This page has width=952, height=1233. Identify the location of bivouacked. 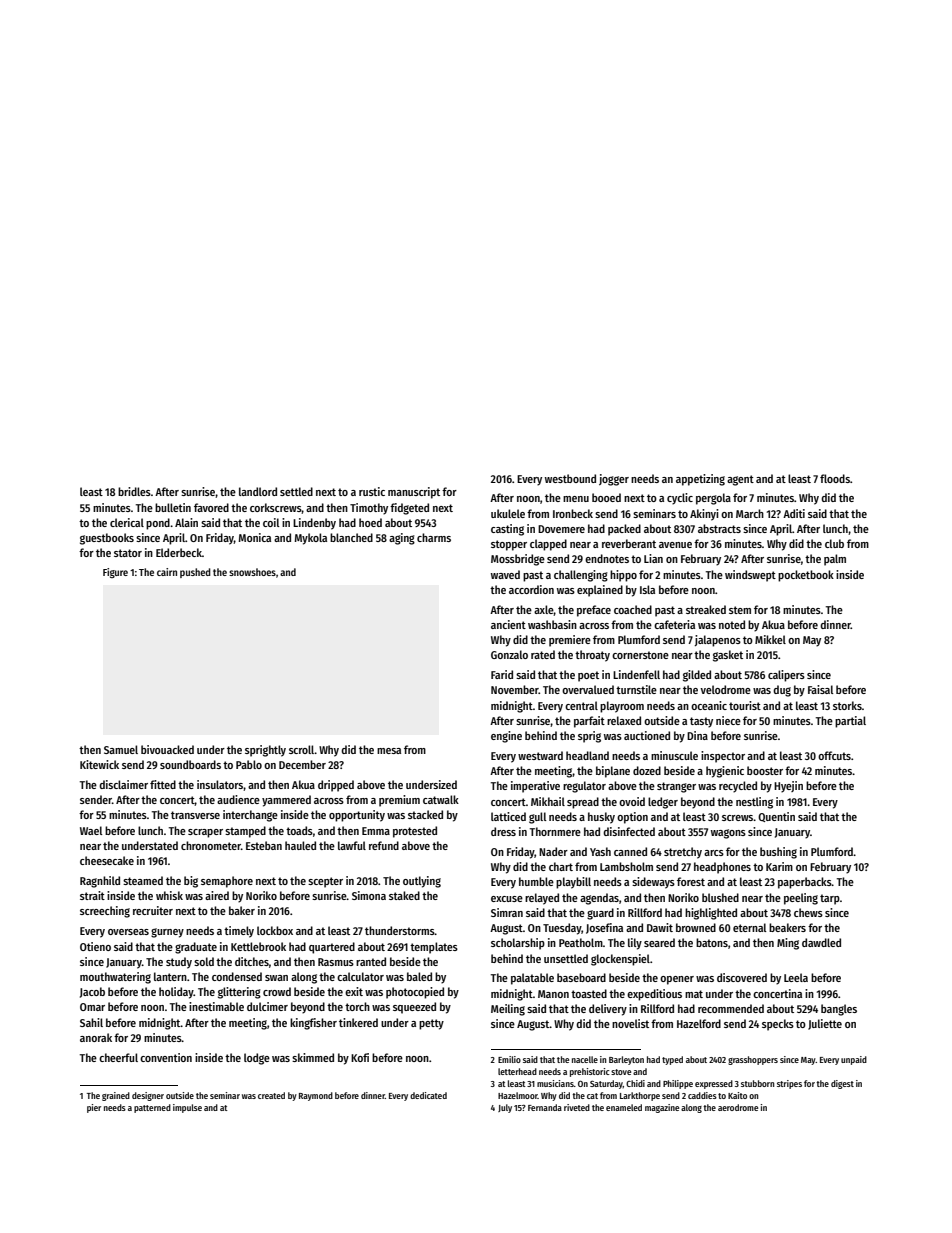
(167, 749).
